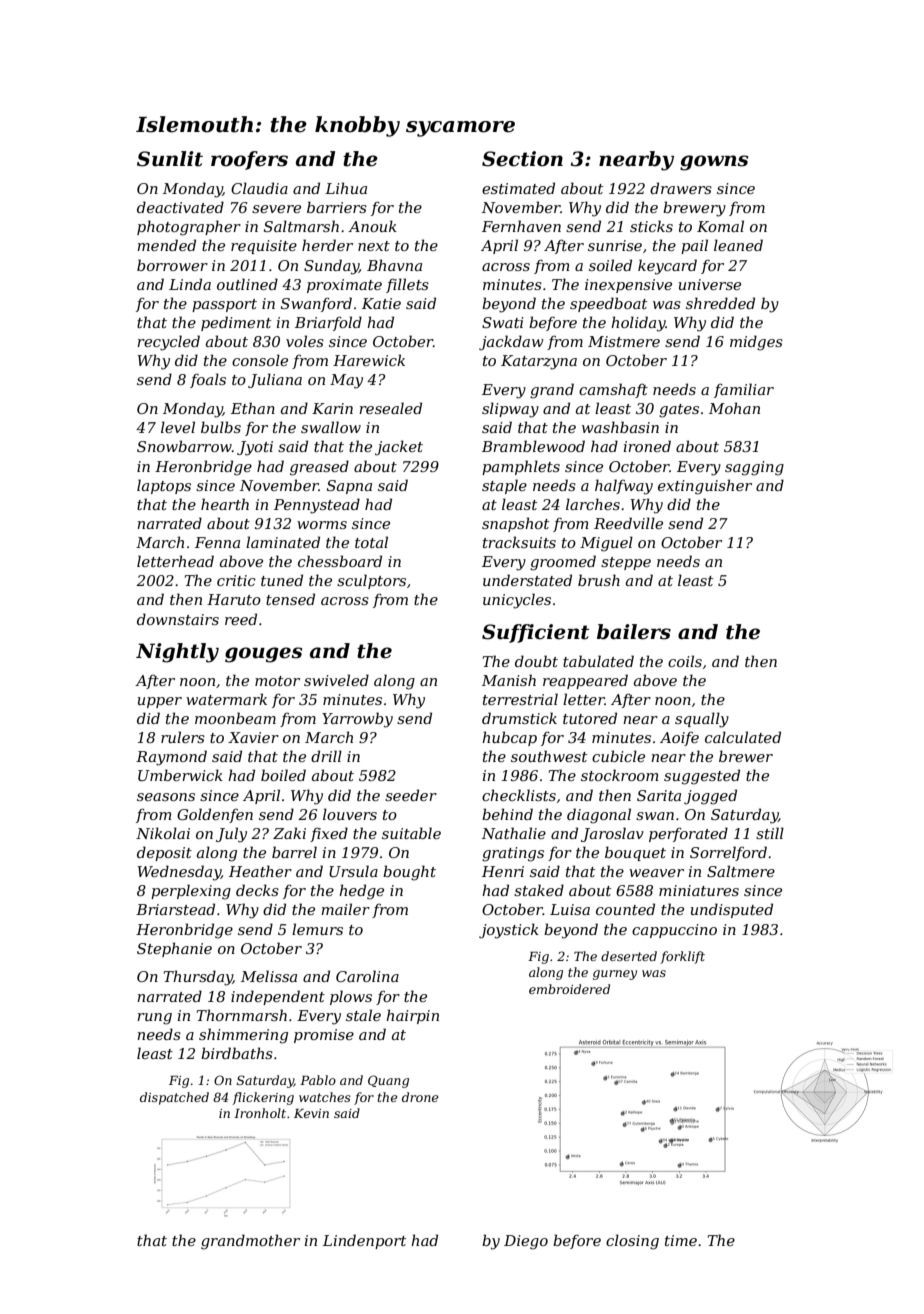 Image resolution: width=924 pixels, height=1314 pixels. Describe the element at coordinates (172, 265) in the document. I see `borrower` at that location.
